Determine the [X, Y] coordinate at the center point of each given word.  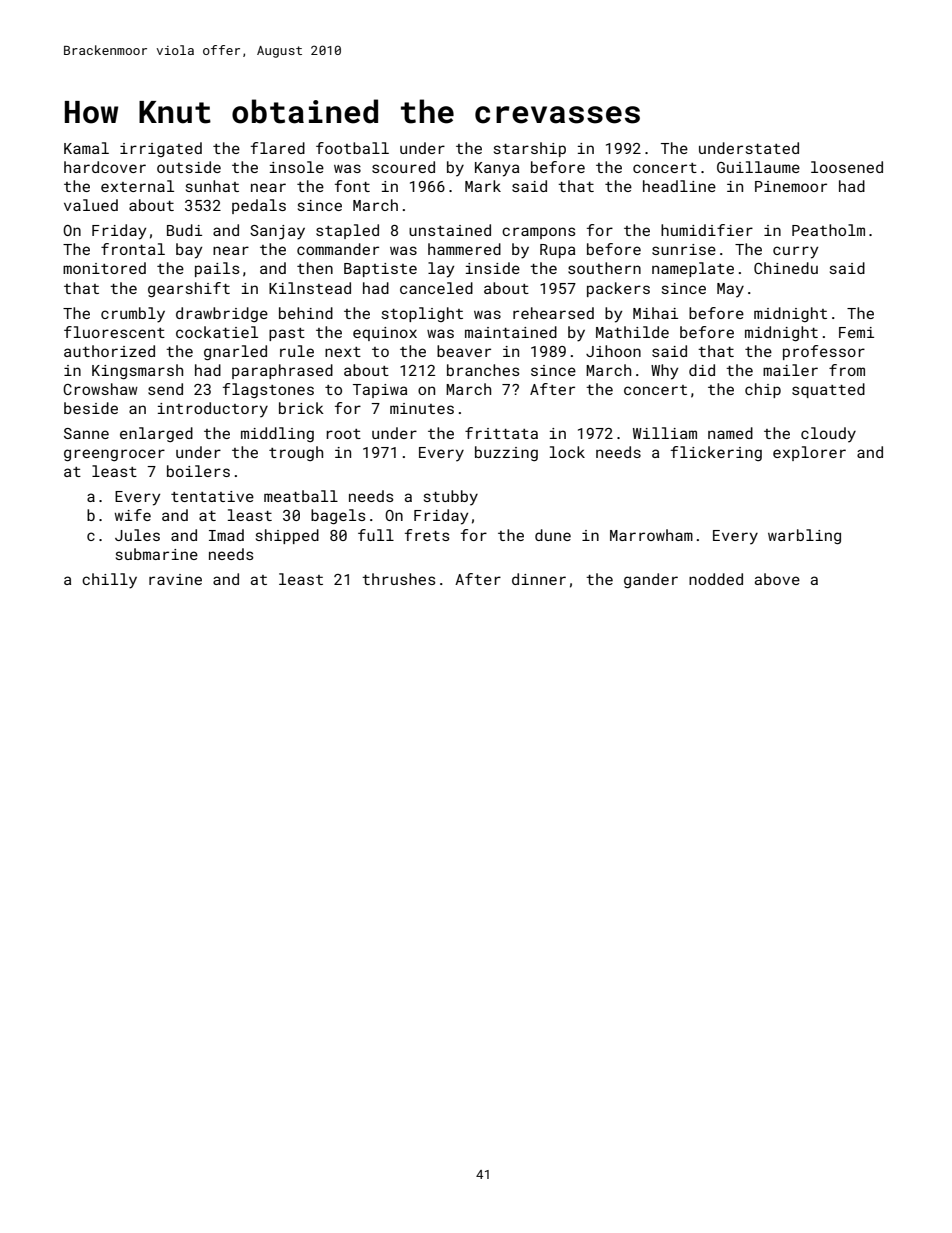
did [702, 370]
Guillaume [758, 167]
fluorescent [114, 332]
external [137, 186]
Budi [184, 230]
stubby [451, 498]
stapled [347, 231]
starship [530, 149]
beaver [464, 351]
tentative [212, 496]
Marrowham [651, 535]
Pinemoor [791, 186]
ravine [175, 579]
